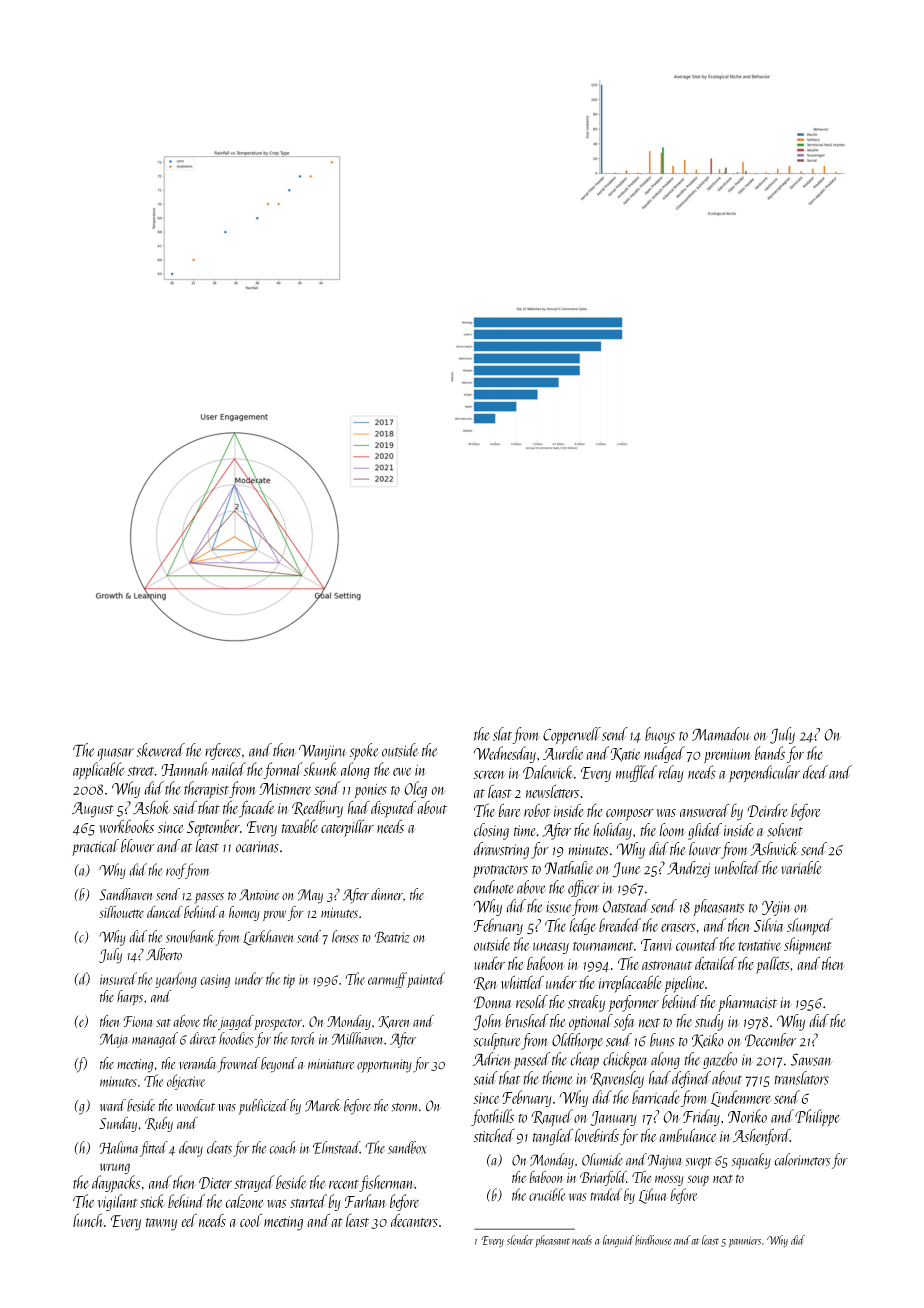 The height and width of the image is (1308, 924). What do you see at coordinates (161, 750) in the image?
I see `skewered` at bounding box center [161, 750].
